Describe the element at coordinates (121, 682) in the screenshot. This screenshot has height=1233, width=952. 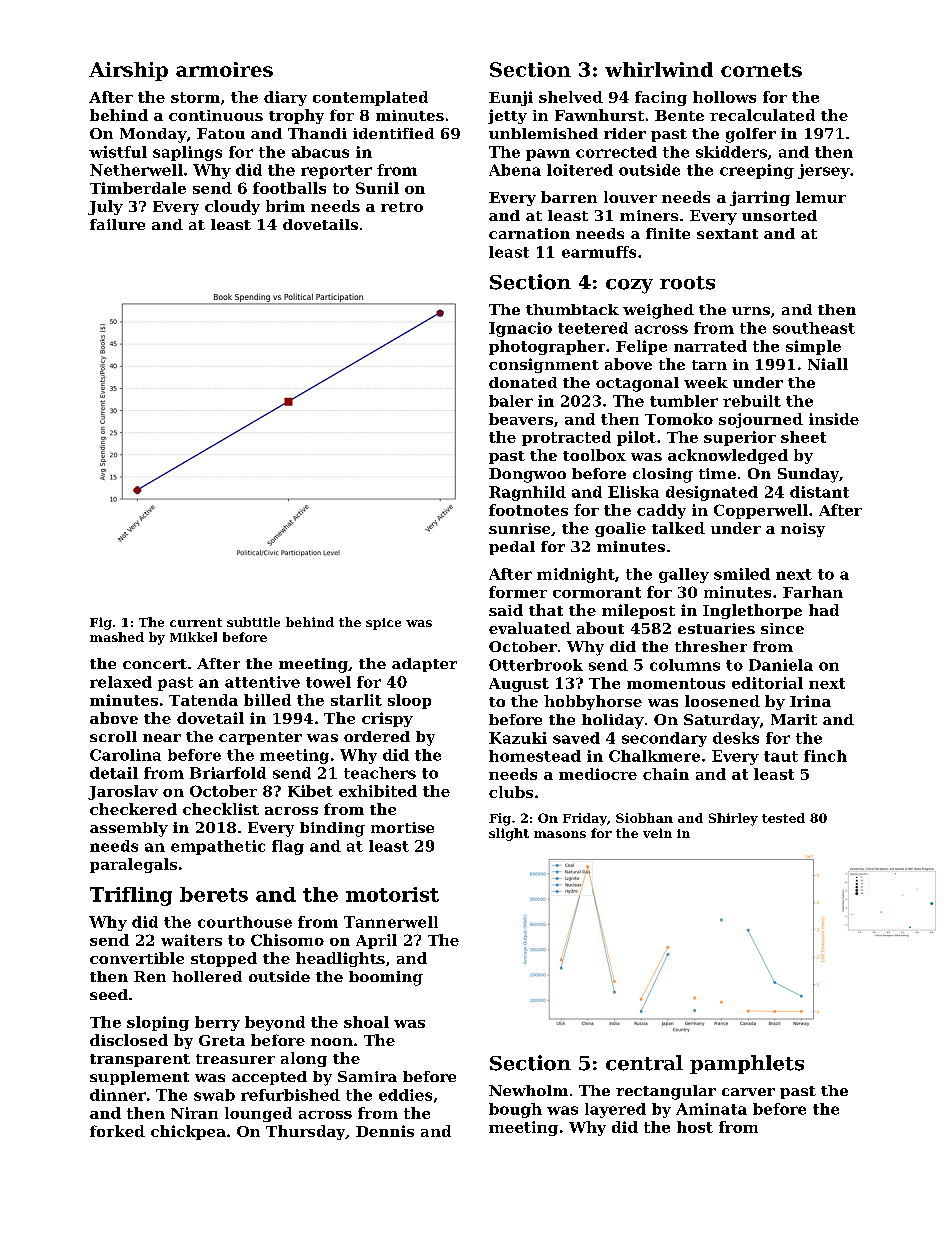
I see `relaxed` at that location.
